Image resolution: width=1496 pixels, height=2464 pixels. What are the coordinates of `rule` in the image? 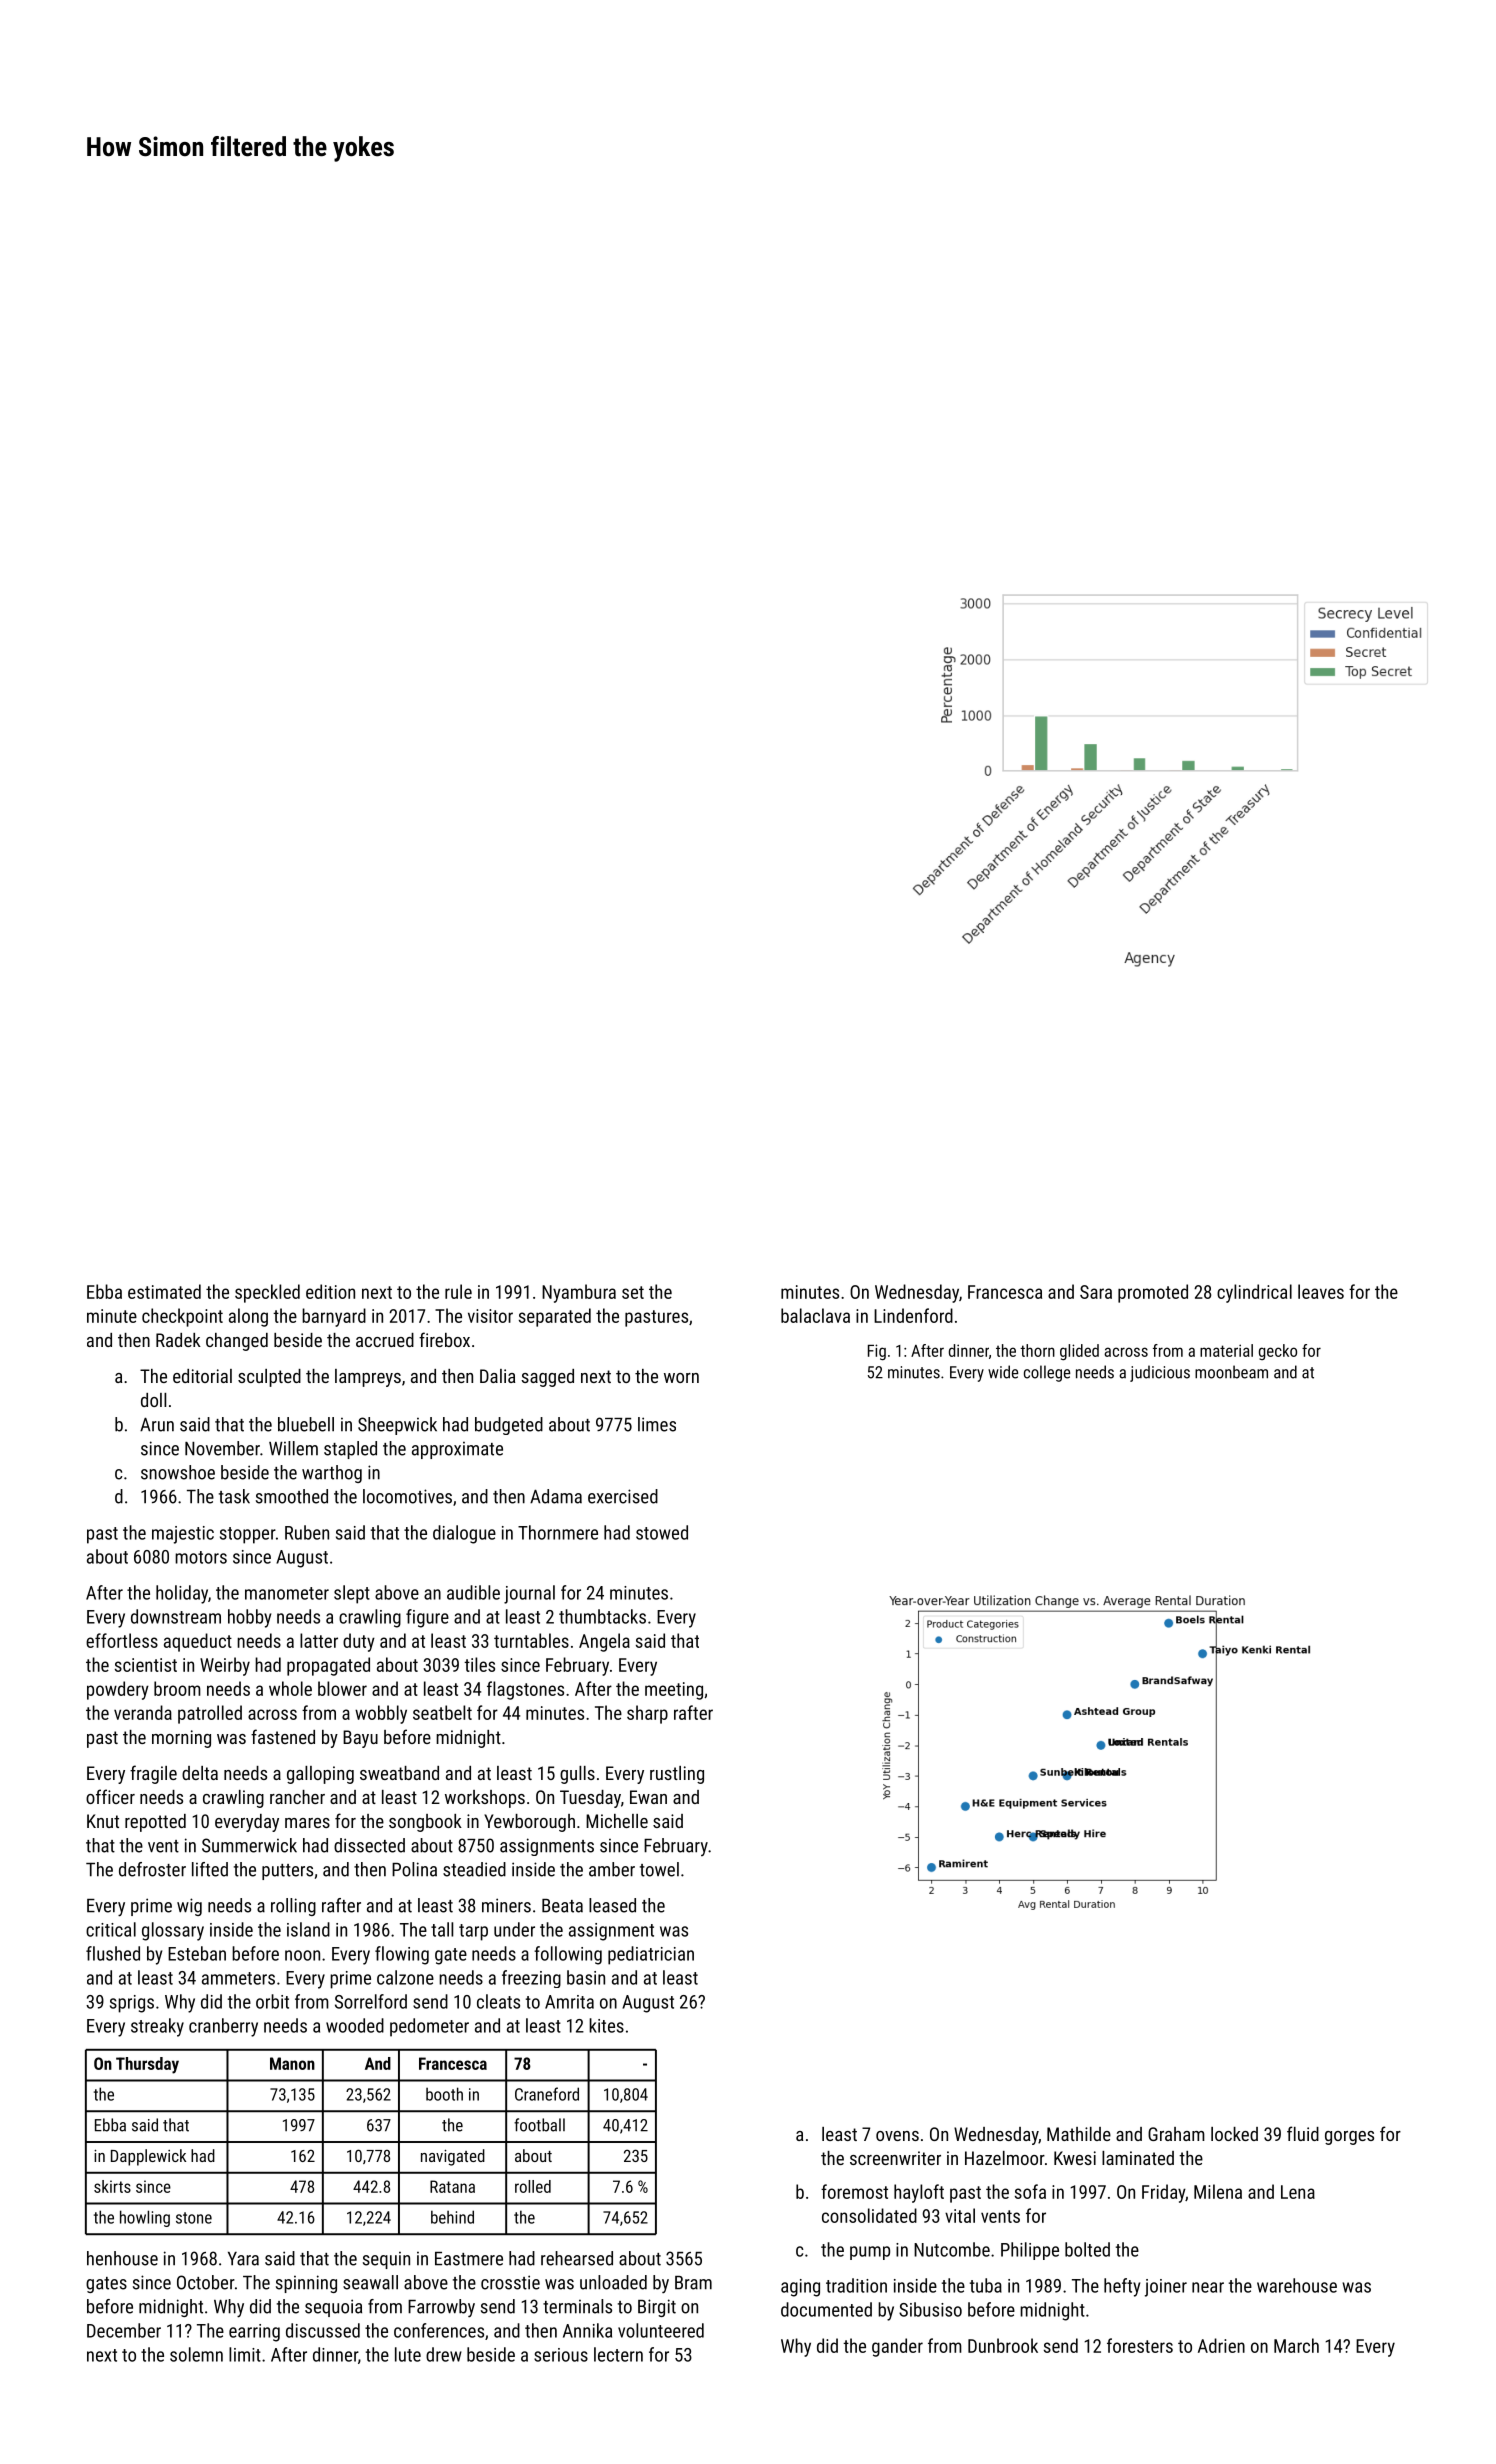 It's located at (458, 1291).
